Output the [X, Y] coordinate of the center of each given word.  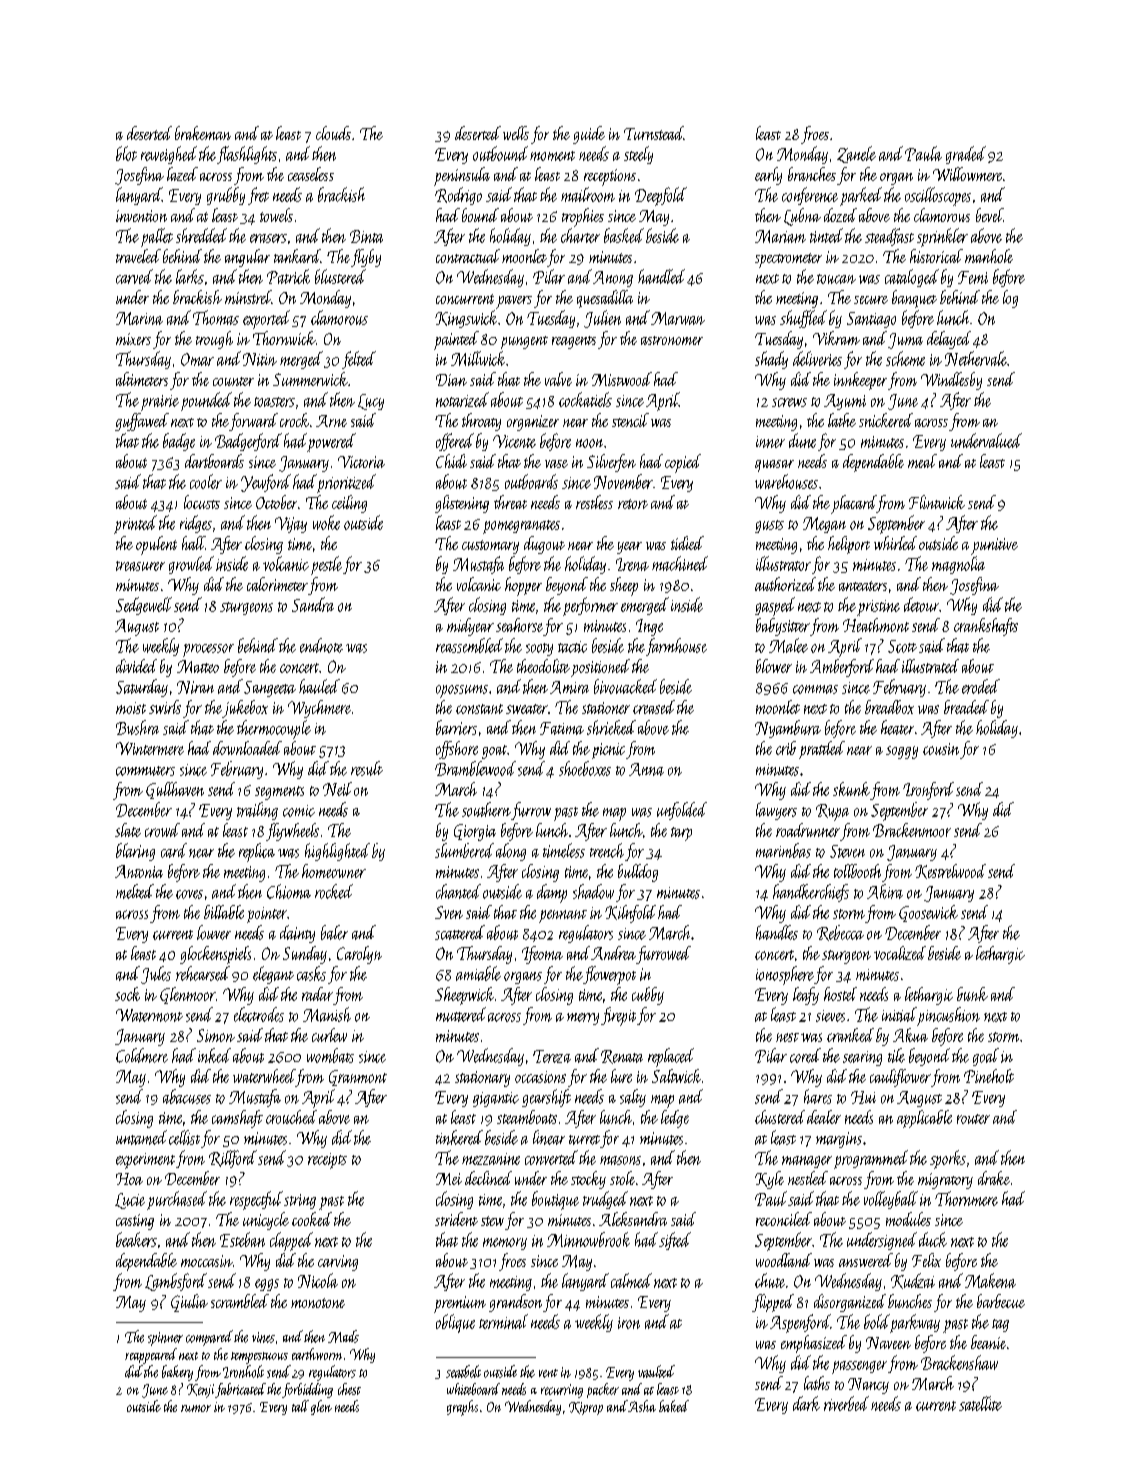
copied [683, 463]
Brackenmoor [912, 830]
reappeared [151, 1356]
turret [584, 1140]
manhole [989, 256]
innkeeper [860, 381]
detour [921, 604]
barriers [456, 727]
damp [552, 893]
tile [896, 1055]
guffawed [142, 422]
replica [257, 852]
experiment [145, 1161]
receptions [610, 177]
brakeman [203, 133]
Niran [195, 687]
